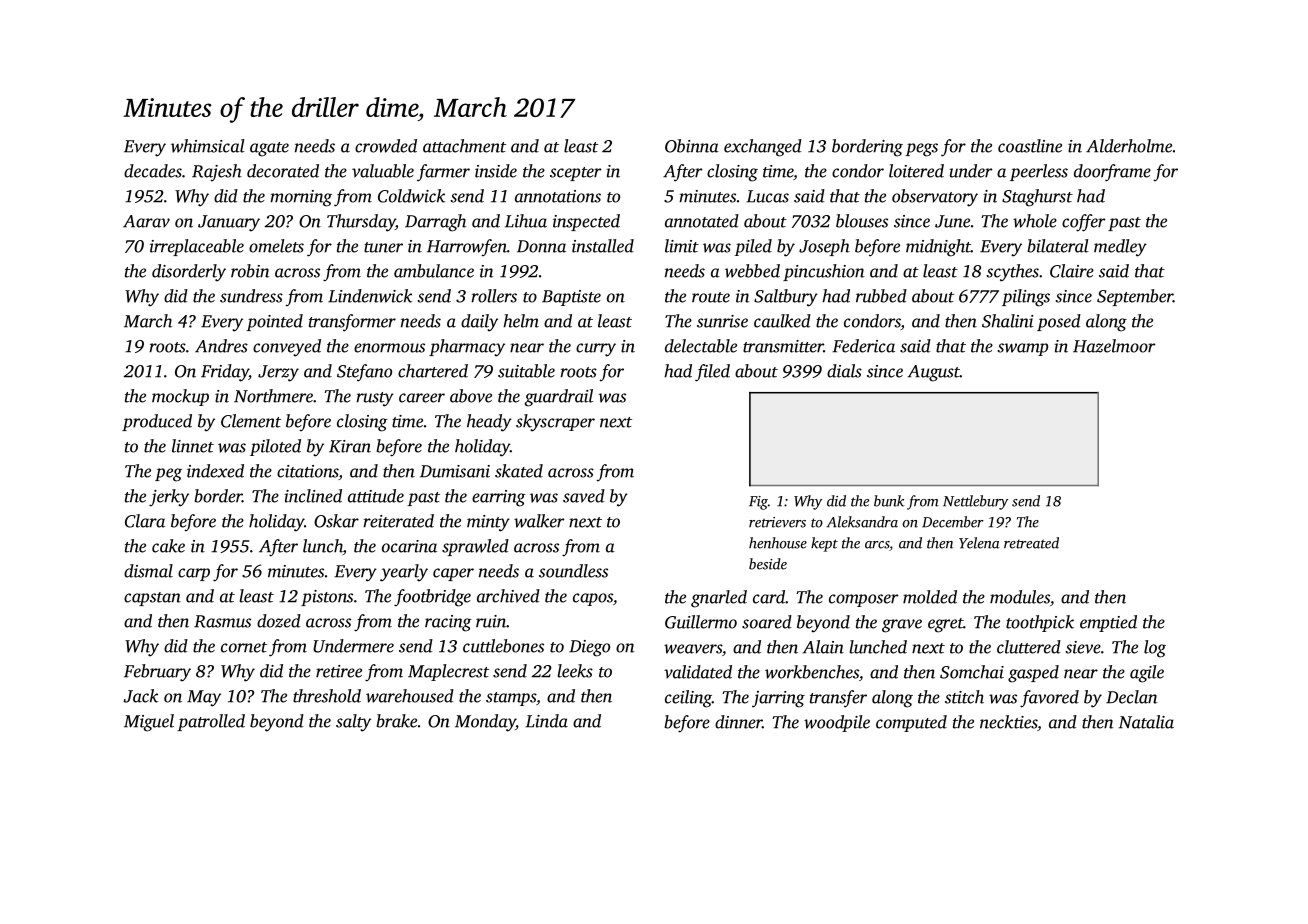 This image has height=924, width=1308. I want to click on rubbed, so click(881, 296).
